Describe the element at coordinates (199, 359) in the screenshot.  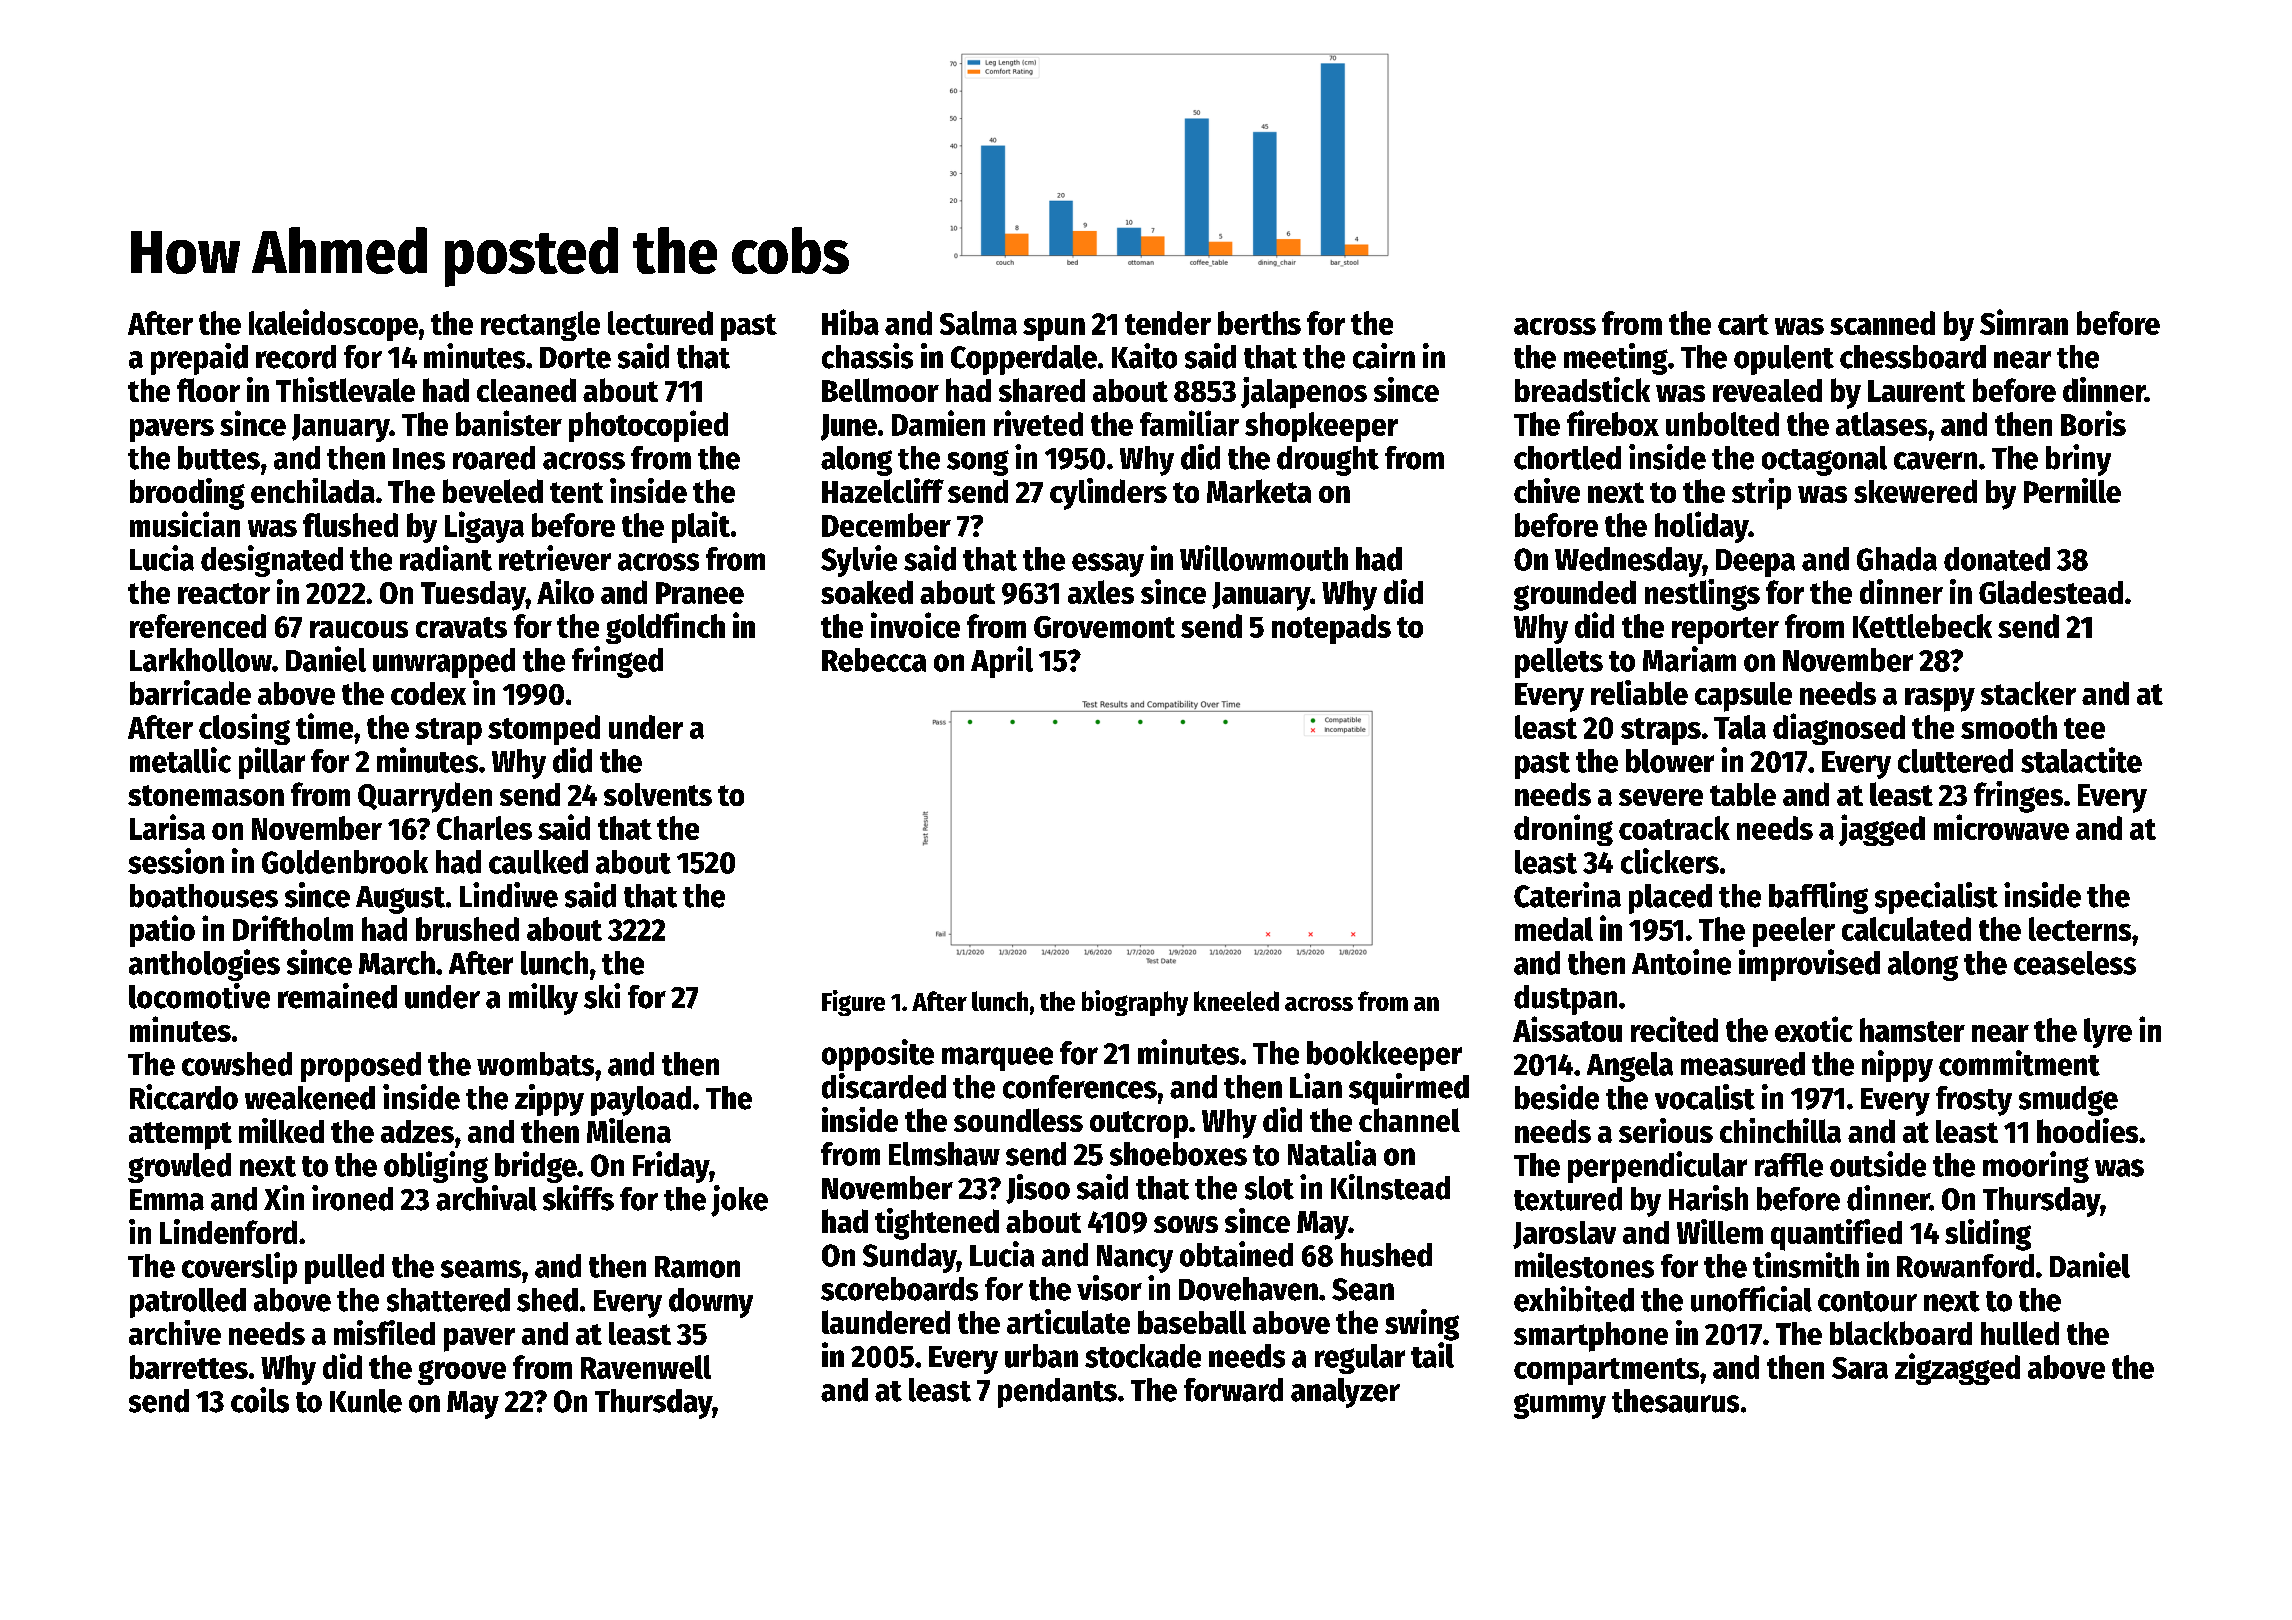
I see `prepaid` at that location.
